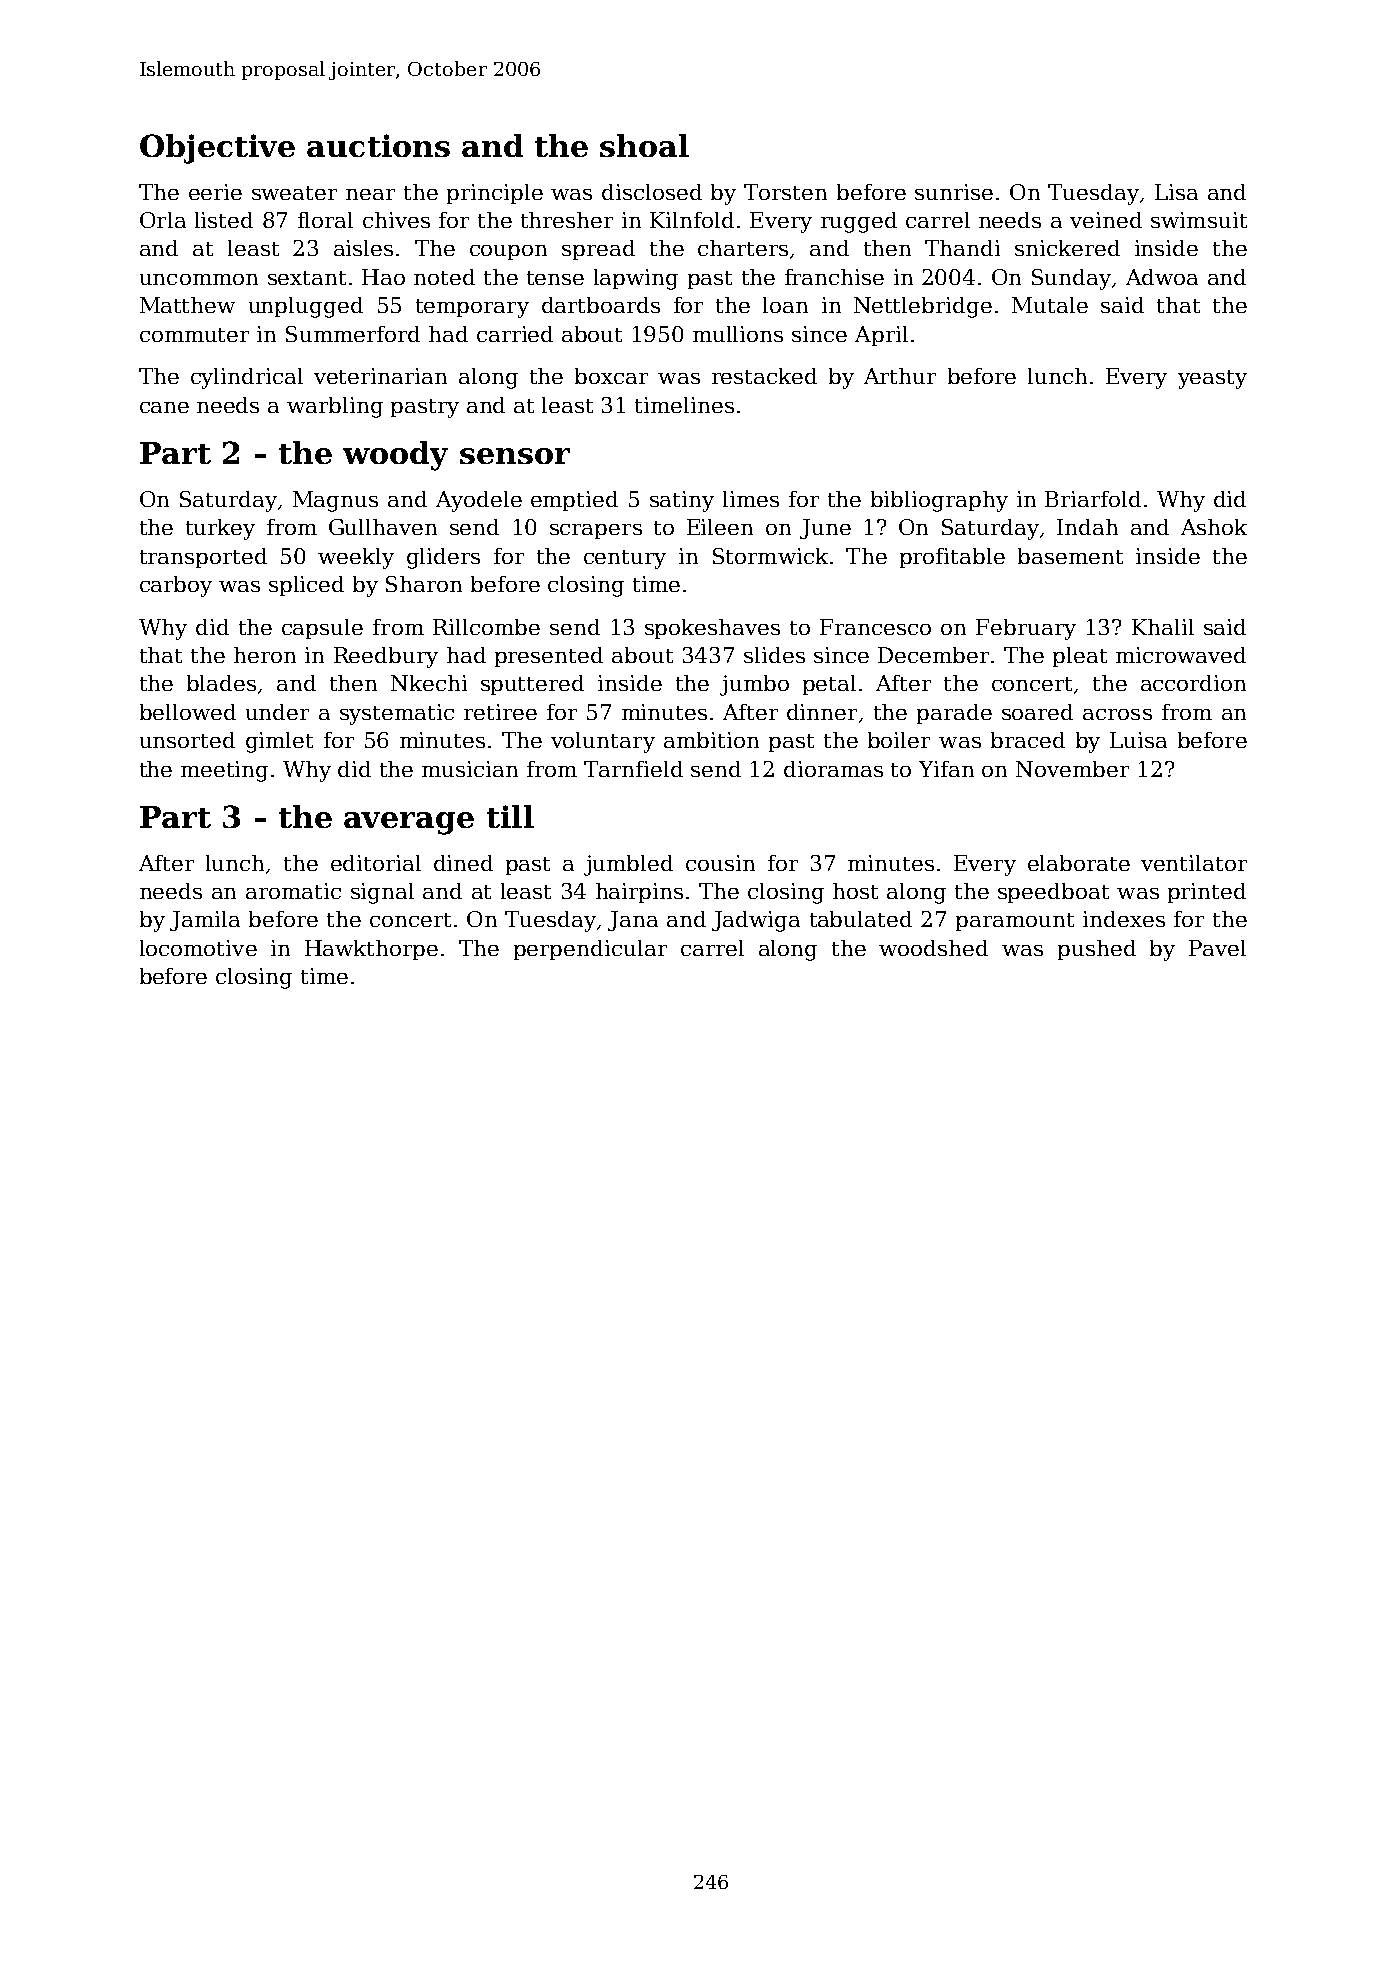 Image resolution: width=1386 pixels, height=1969 pixels. Describe the element at coordinates (176, 586) in the screenshot. I see `carboy` at that location.
